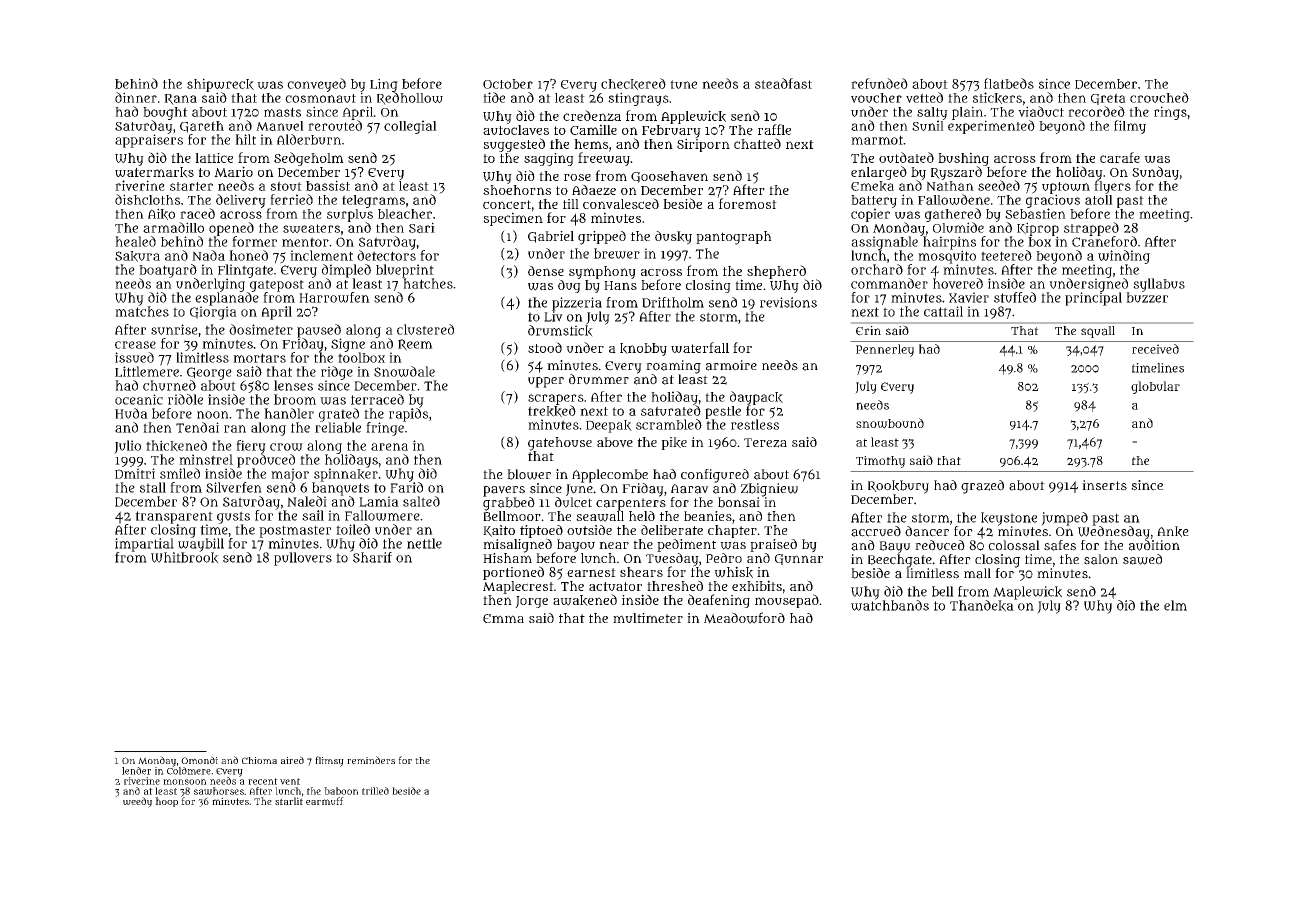 The image size is (1308, 924). Describe the element at coordinates (757, 143) in the document. I see `chatted` at that location.
